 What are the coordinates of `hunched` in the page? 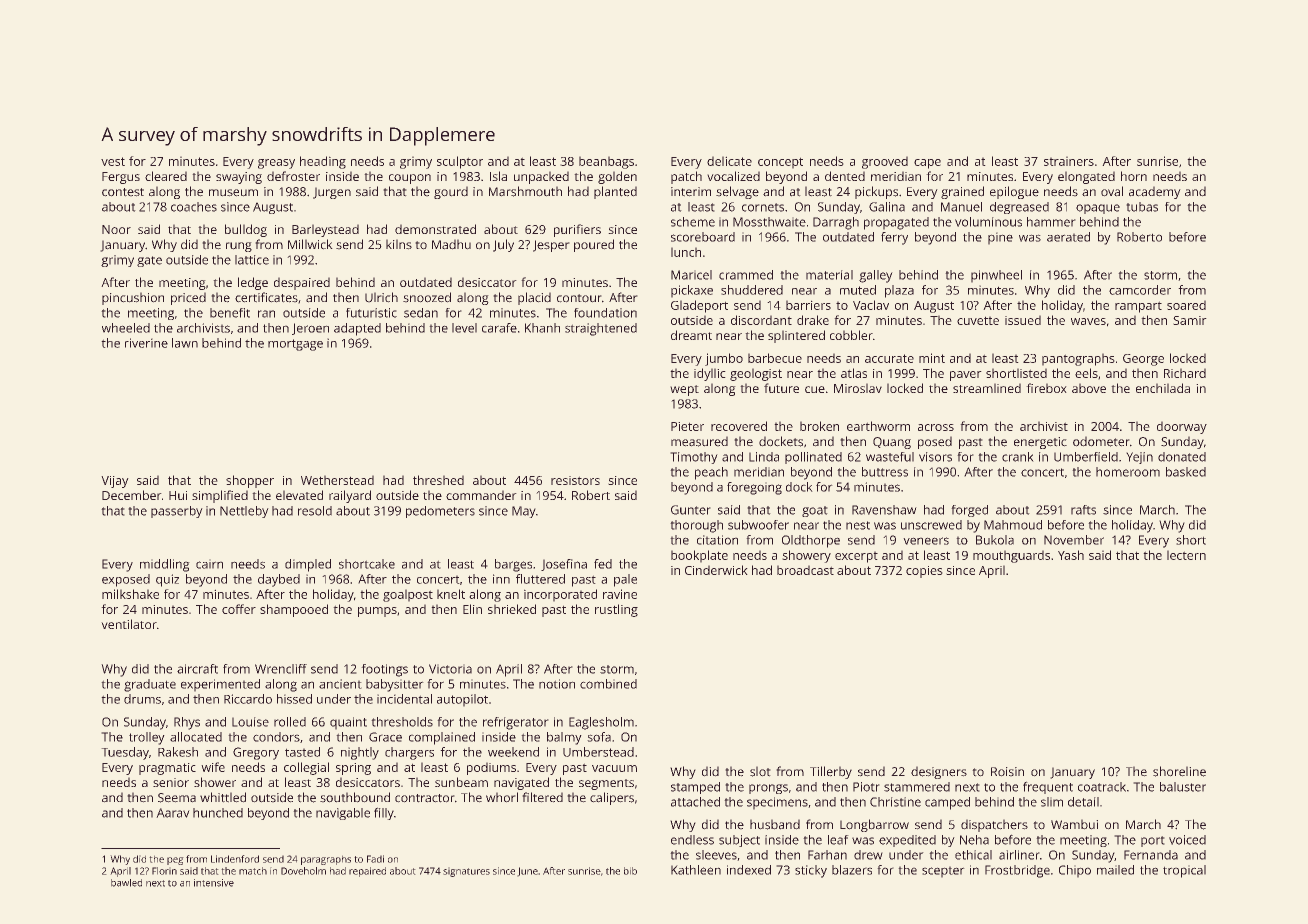 It's located at (218, 813).
